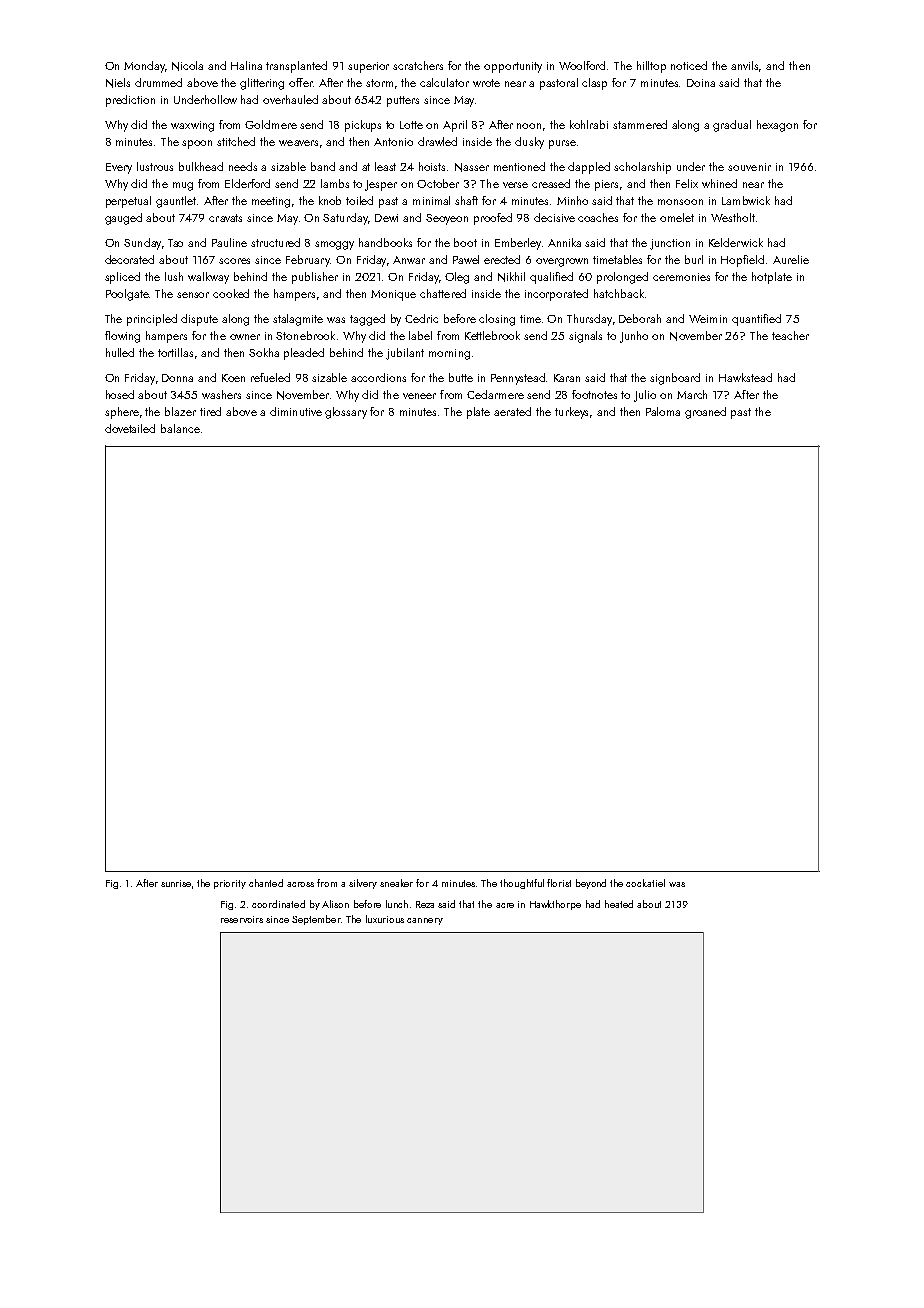  I want to click on Tao, so click(175, 243).
